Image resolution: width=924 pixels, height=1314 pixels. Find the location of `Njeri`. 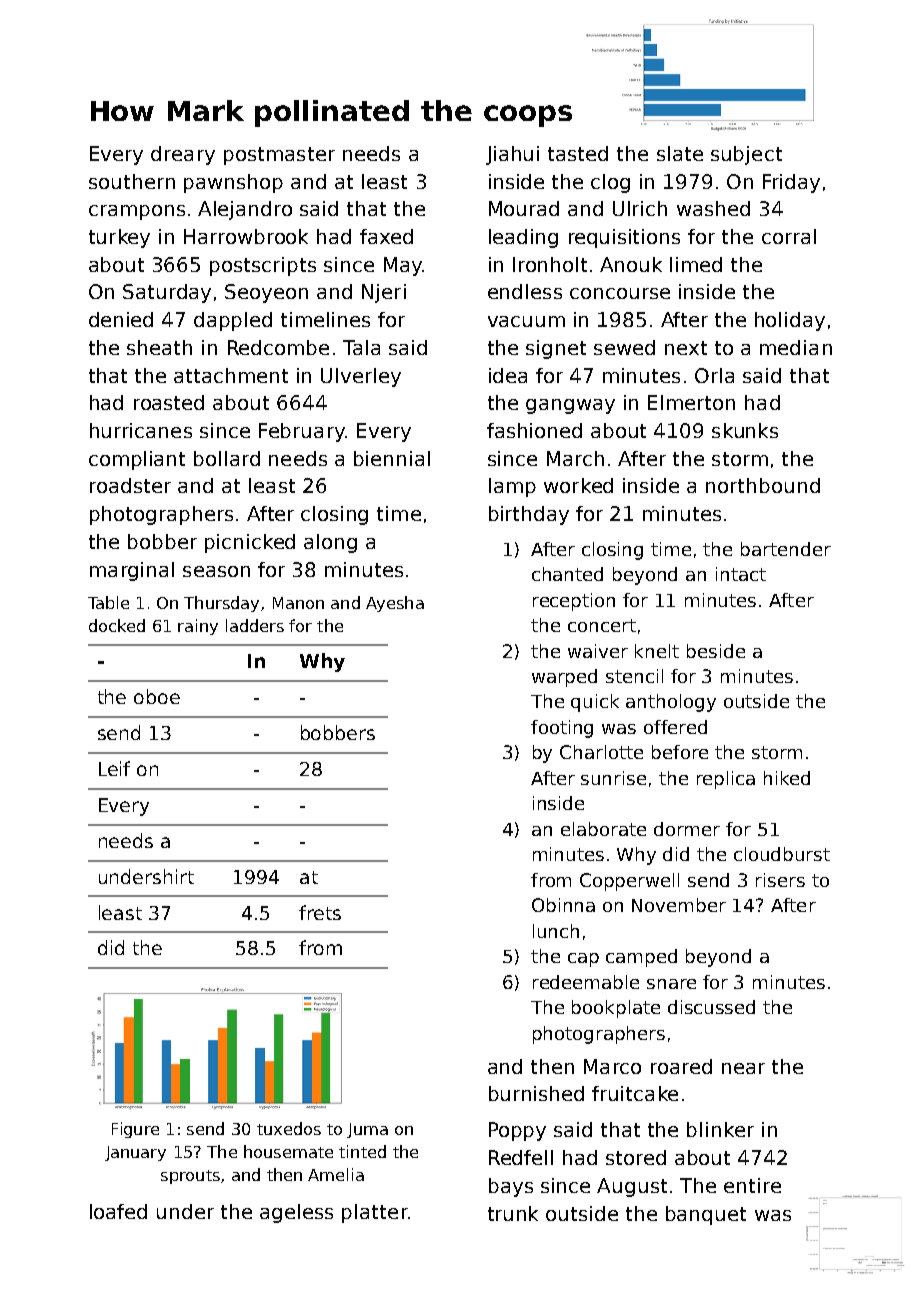

Njeri is located at coordinates (384, 293).
